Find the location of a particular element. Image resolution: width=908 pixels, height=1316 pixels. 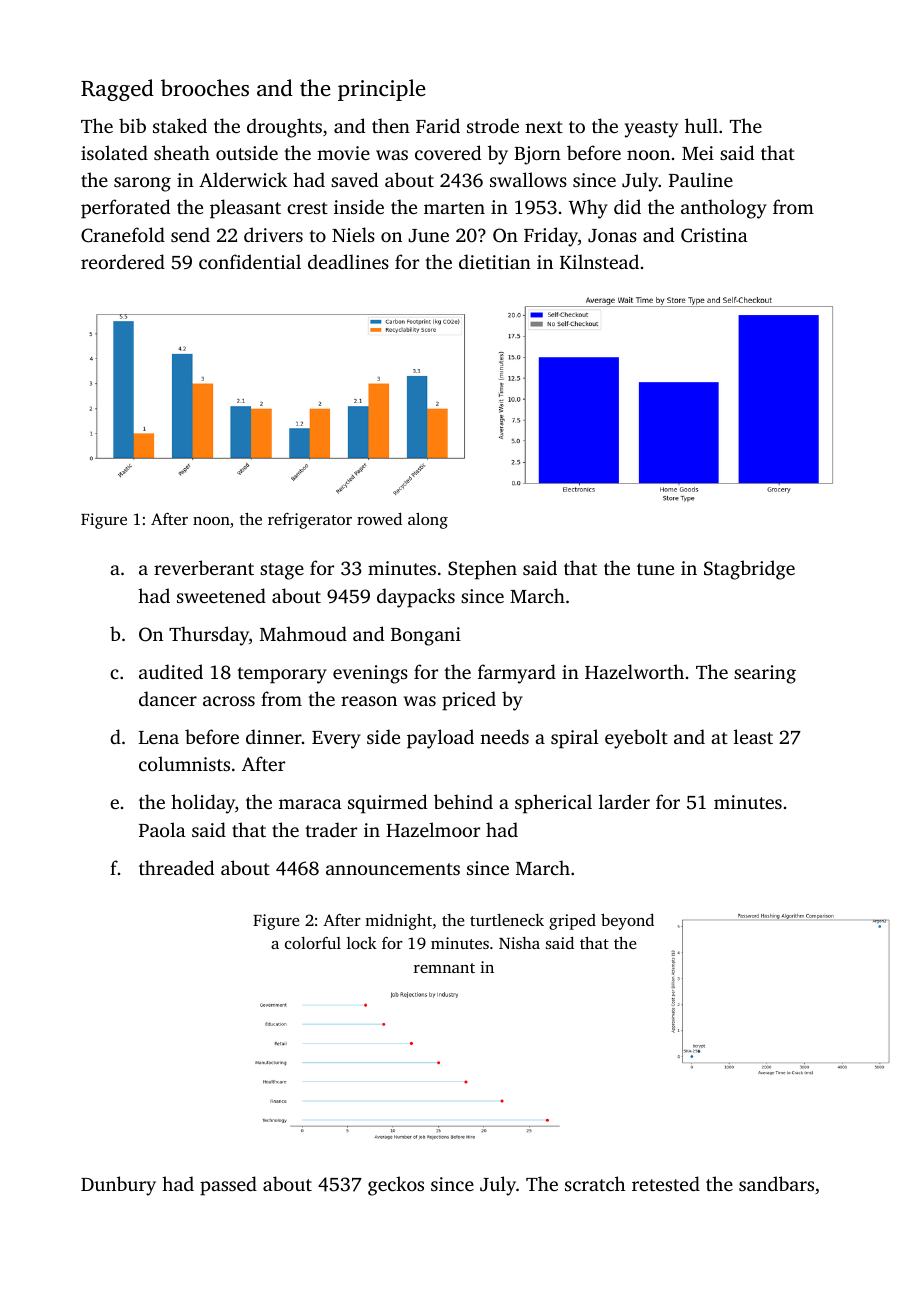

refrigerator is located at coordinates (310, 521).
